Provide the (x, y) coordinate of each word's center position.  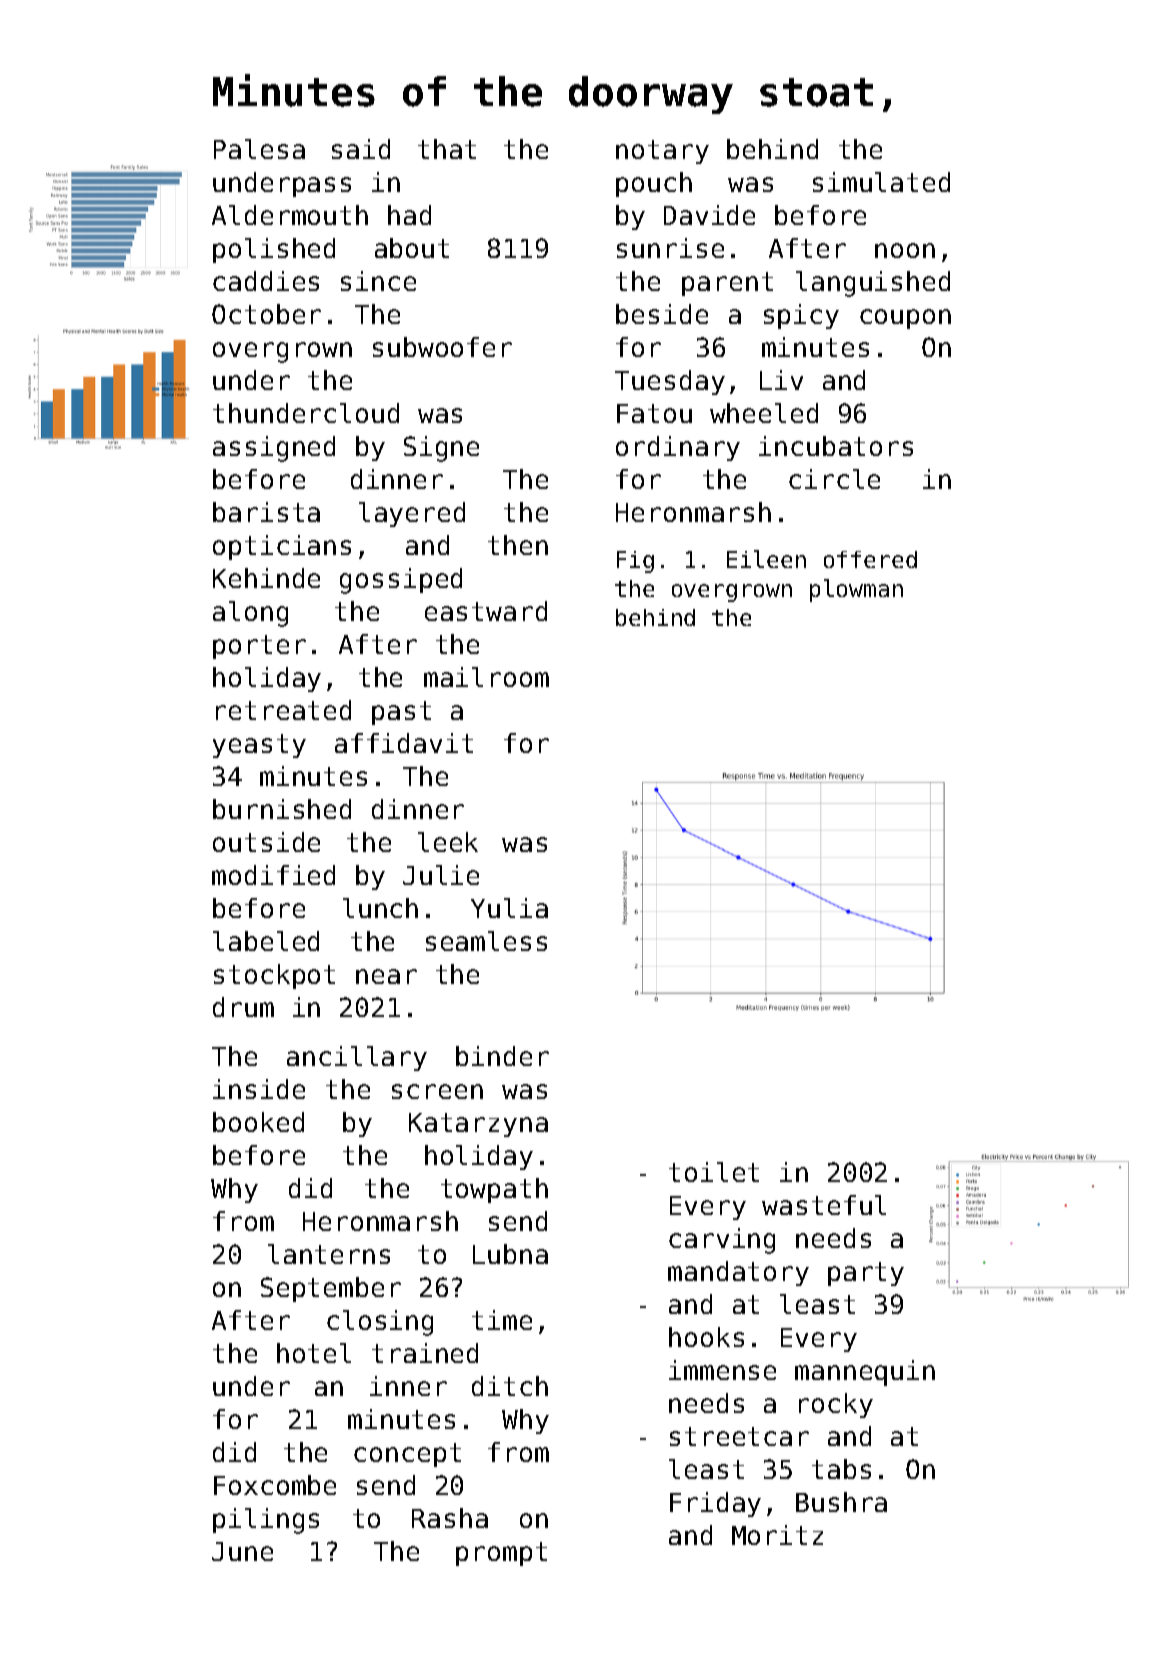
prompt (501, 1554)
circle (834, 479)
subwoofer (442, 347)
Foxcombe (275, 1485)
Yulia (509, 908)
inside (259, 1089)
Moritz (777, 1535)
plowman (856, 590)
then (518, 545)
